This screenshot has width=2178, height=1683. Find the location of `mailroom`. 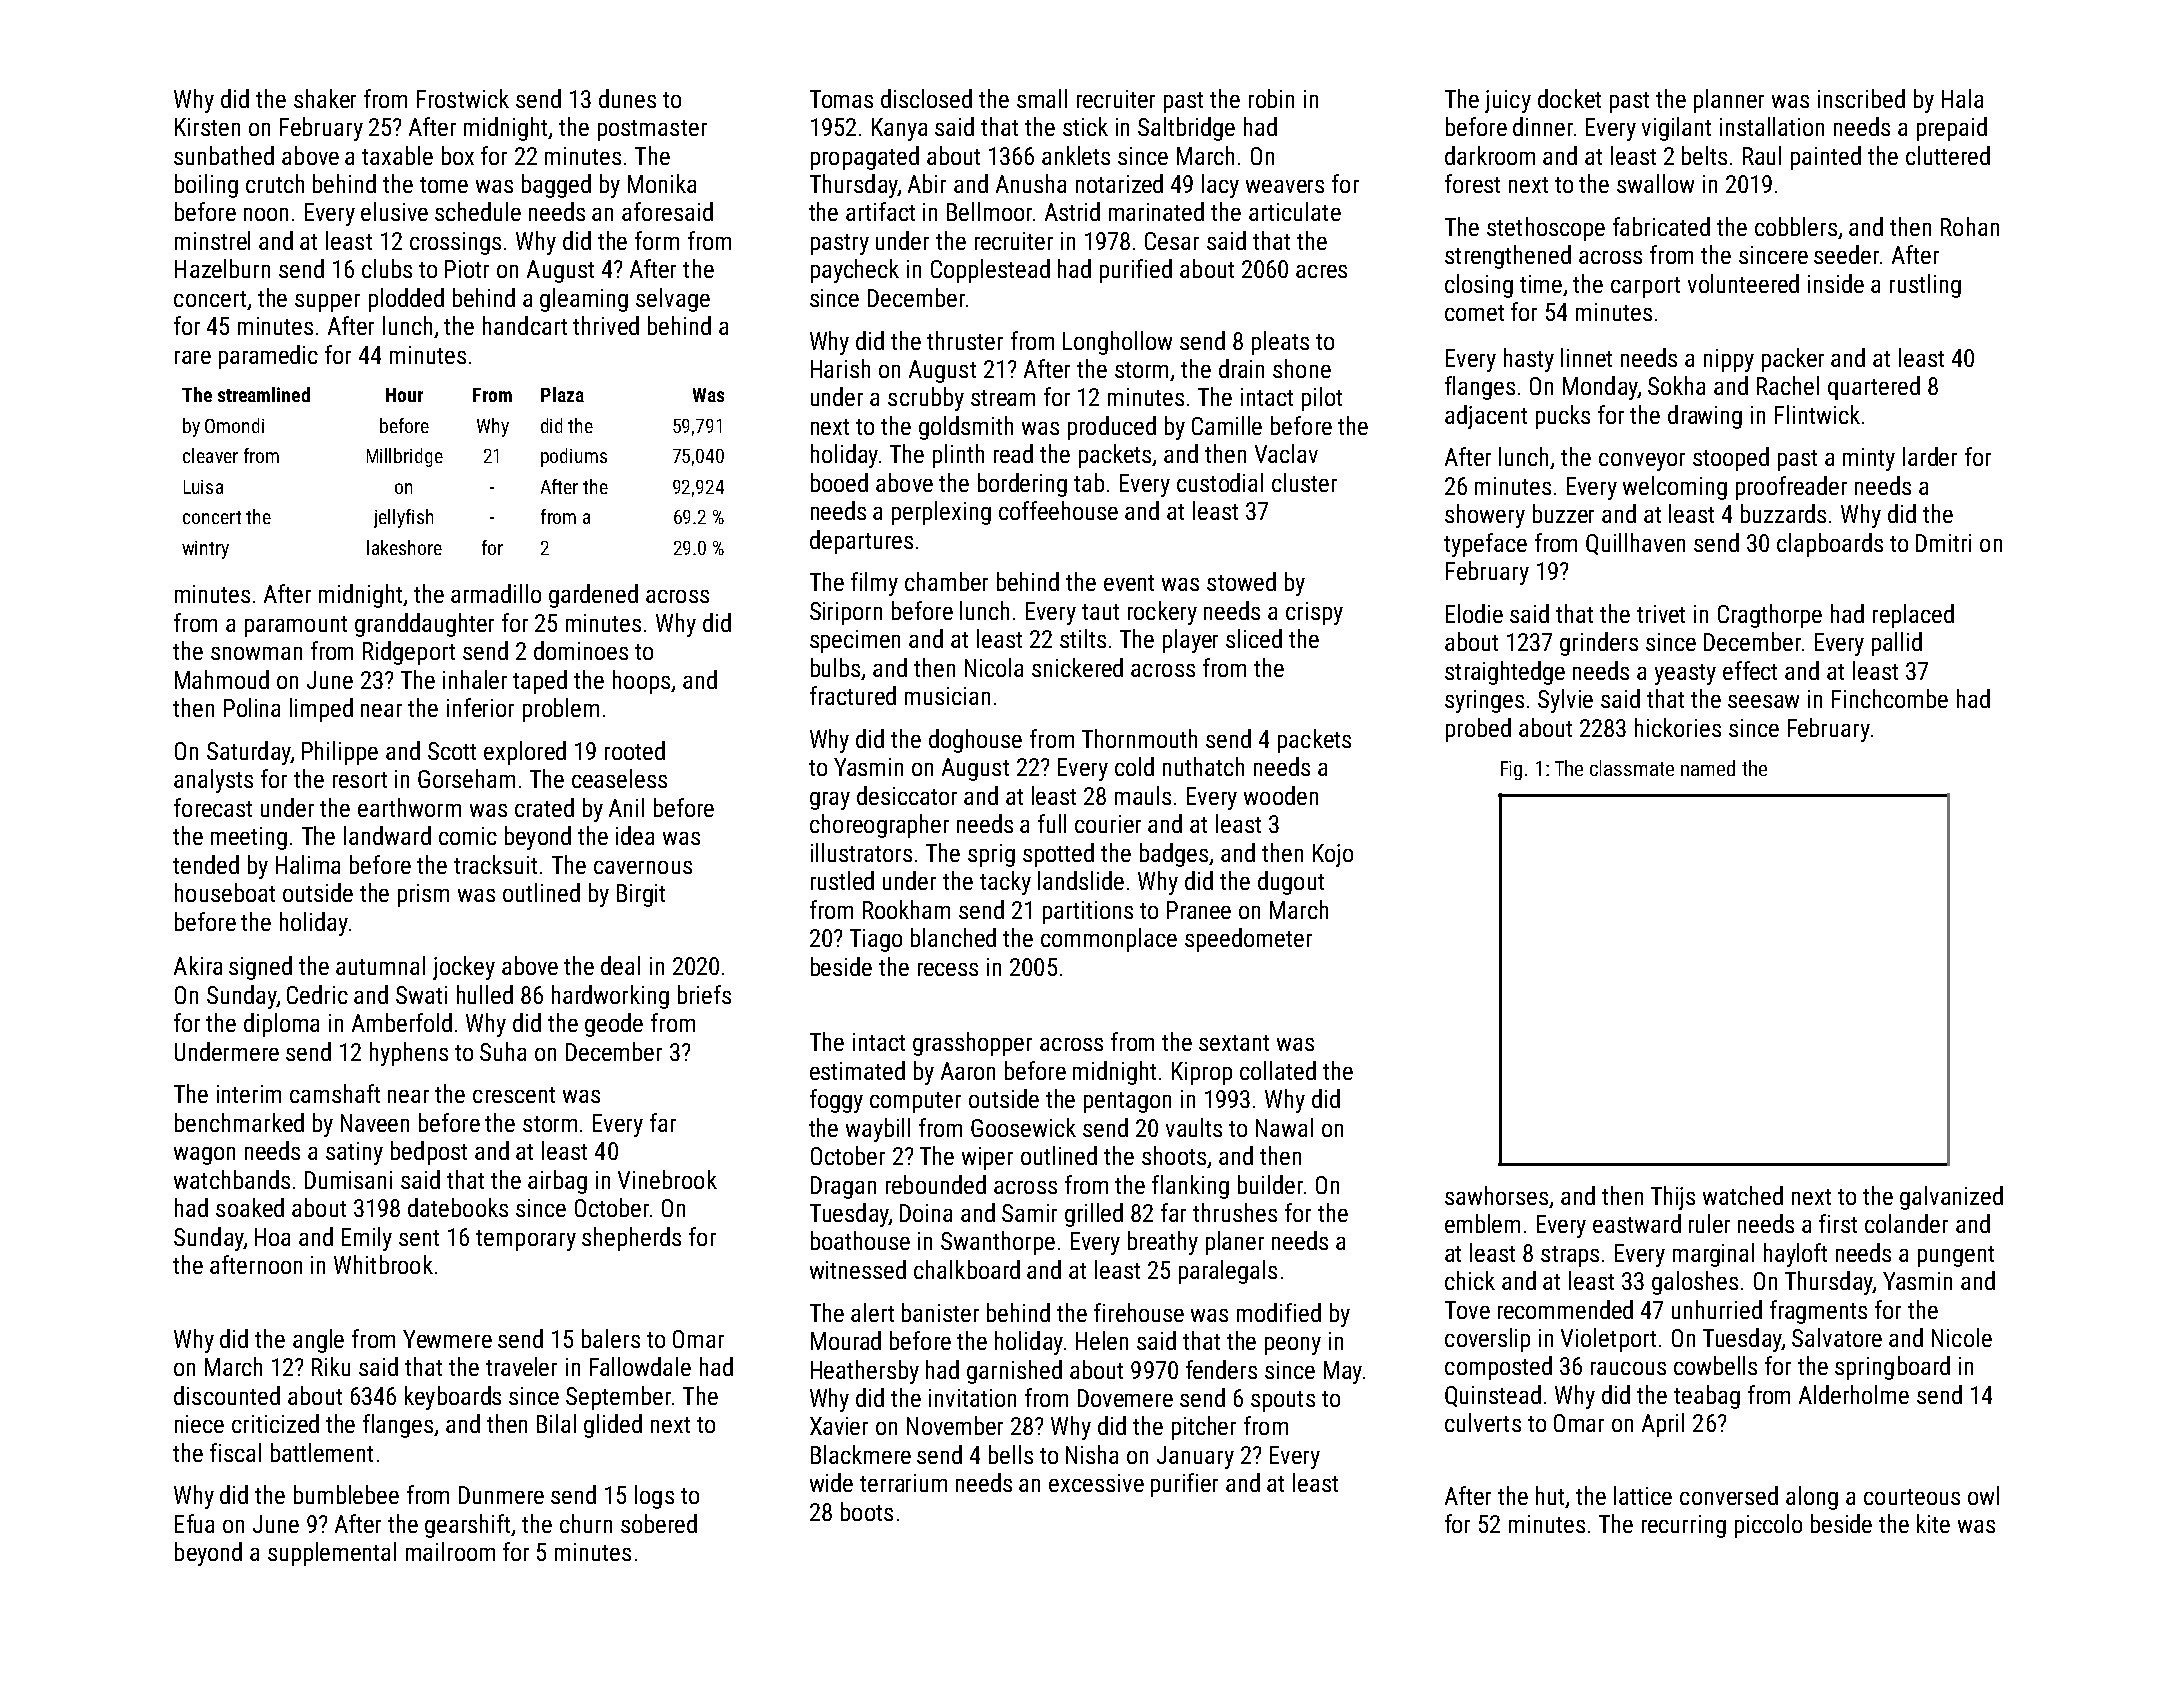

mailroom is located at coordinates (450, 1551).
